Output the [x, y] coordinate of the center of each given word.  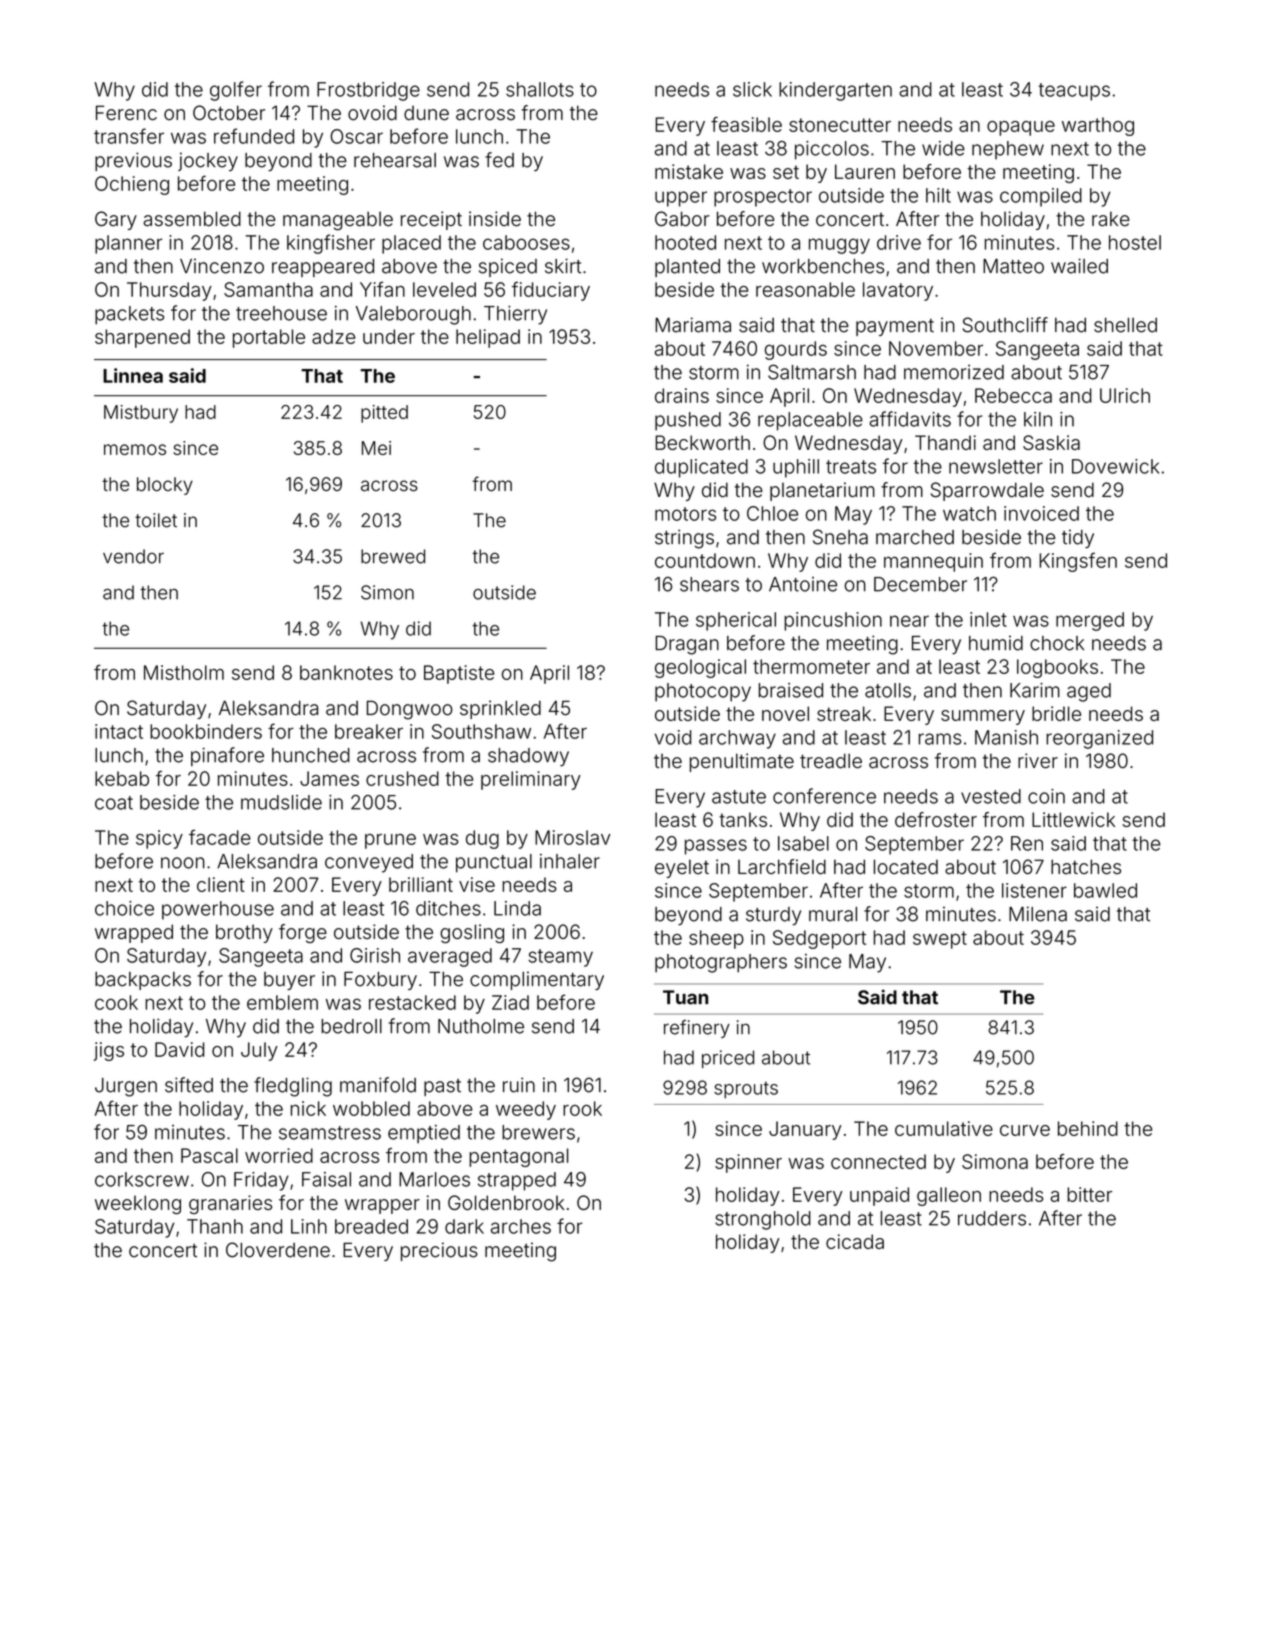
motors [685, 514]
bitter [1089, 1194]
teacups [1074, 92]
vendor [133, 556]
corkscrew [142, 1179]
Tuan [685, 997]
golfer [236, 91]
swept [940, 940]
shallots [540, 89]
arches [521, 1226]
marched [915, 537]
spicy [159, 839]
